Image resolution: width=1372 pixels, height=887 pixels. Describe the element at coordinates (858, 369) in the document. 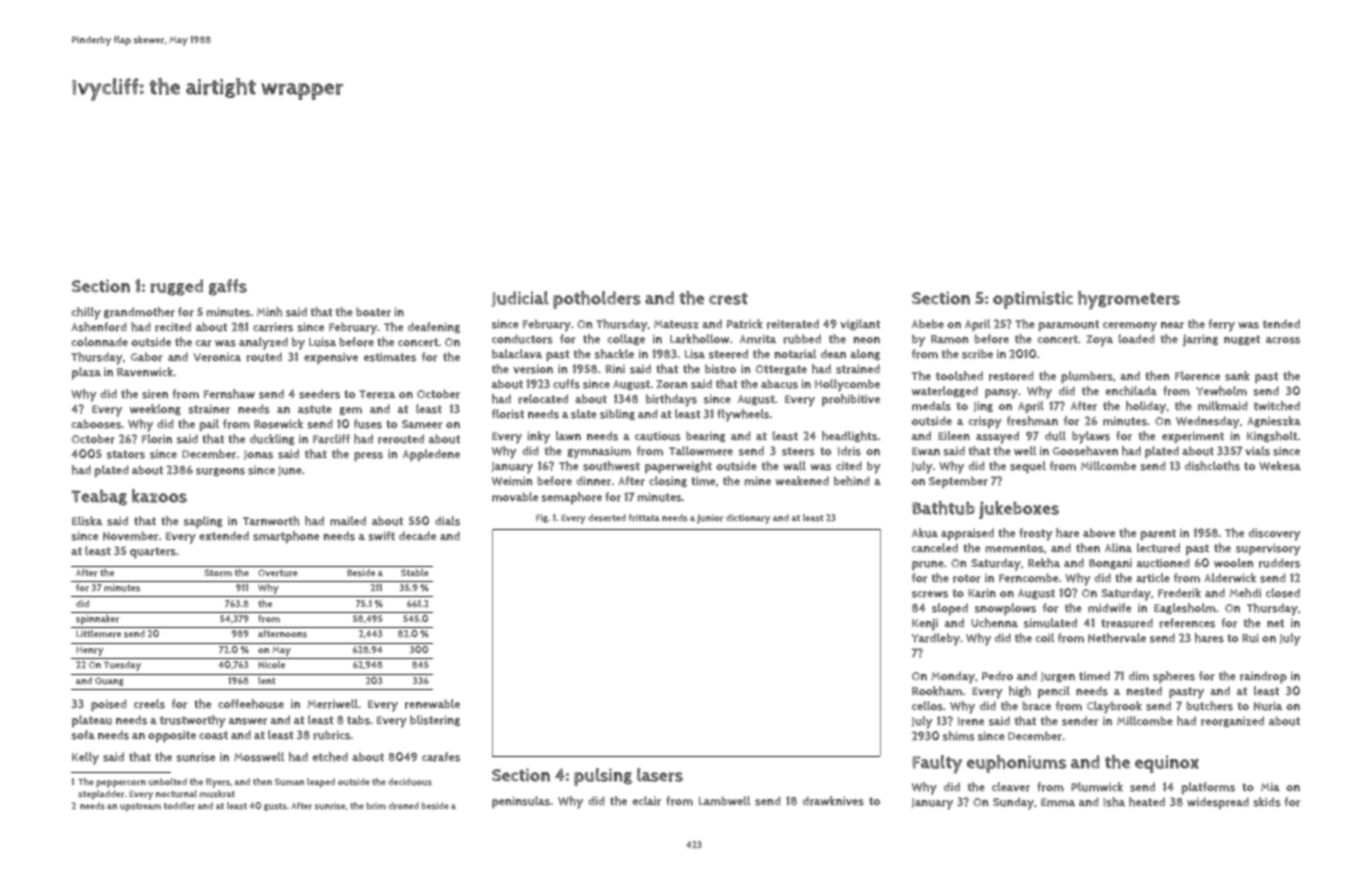

I see `strained` at that location.
